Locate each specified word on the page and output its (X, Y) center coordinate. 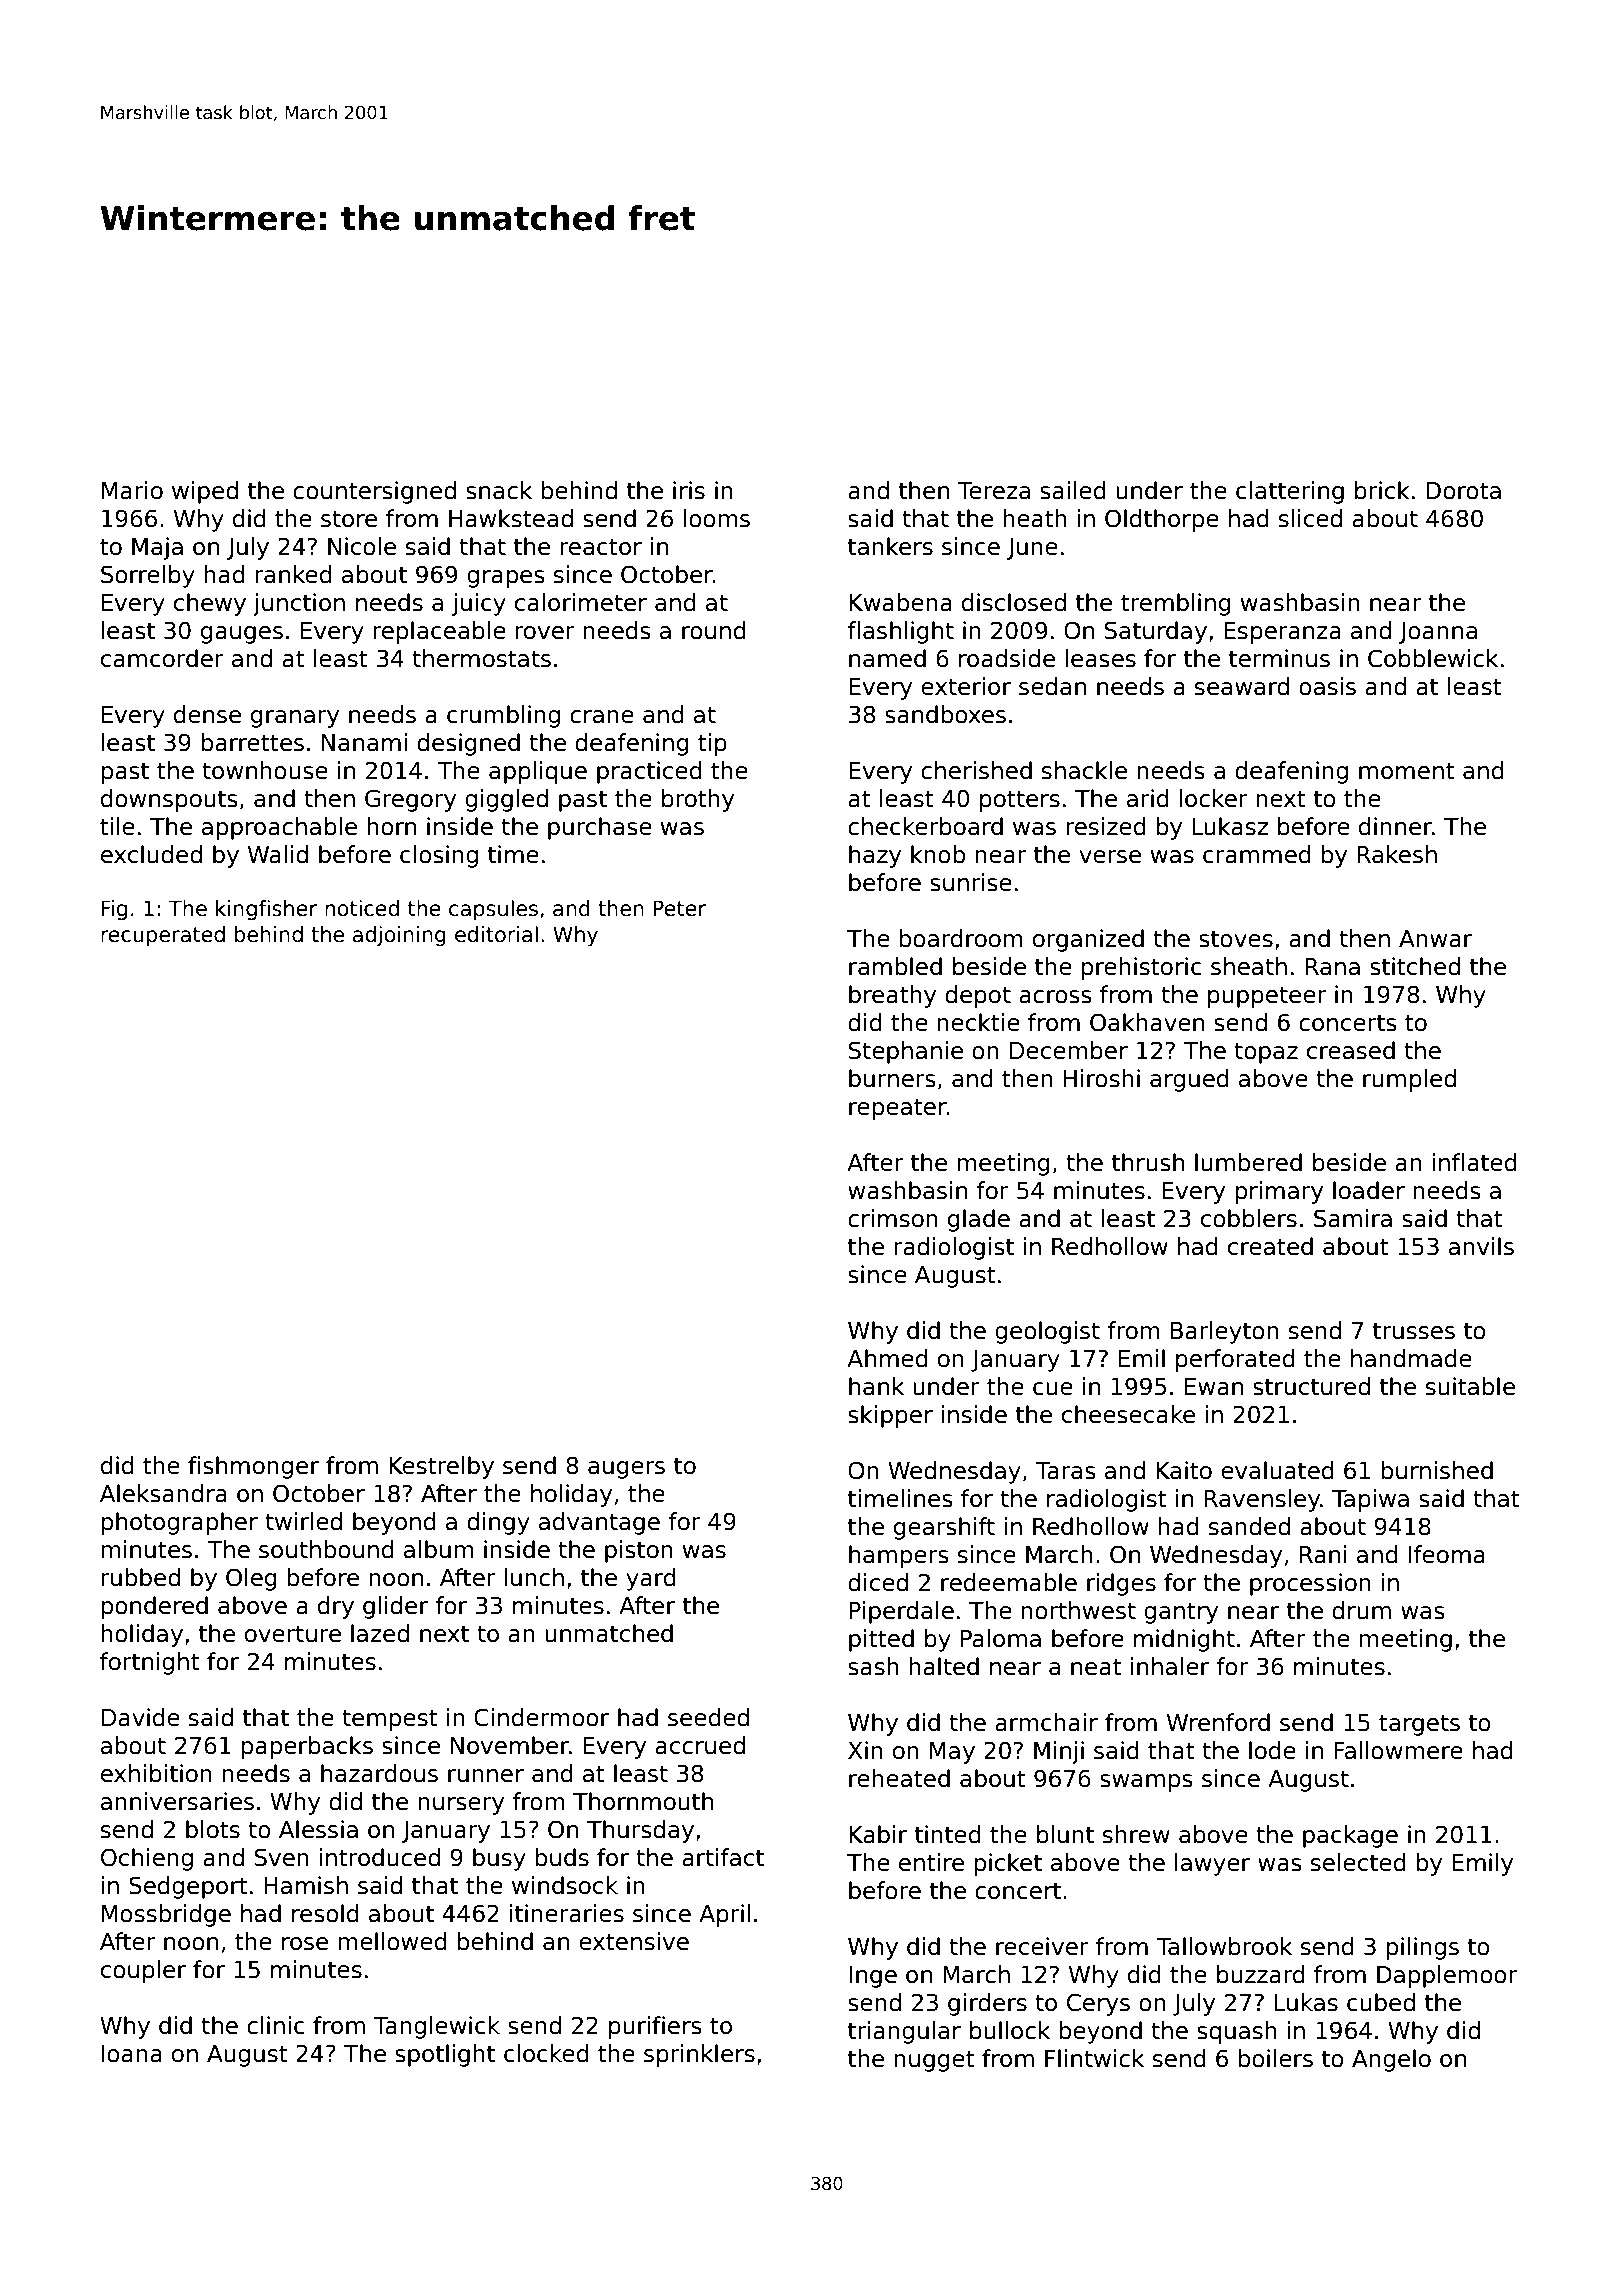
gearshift (944, 1528)
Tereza (994, 491)
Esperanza (1282, 633)
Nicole (362, 546)
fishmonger (253, 1467)
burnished (1437, 1470)
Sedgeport (188, 1887)
